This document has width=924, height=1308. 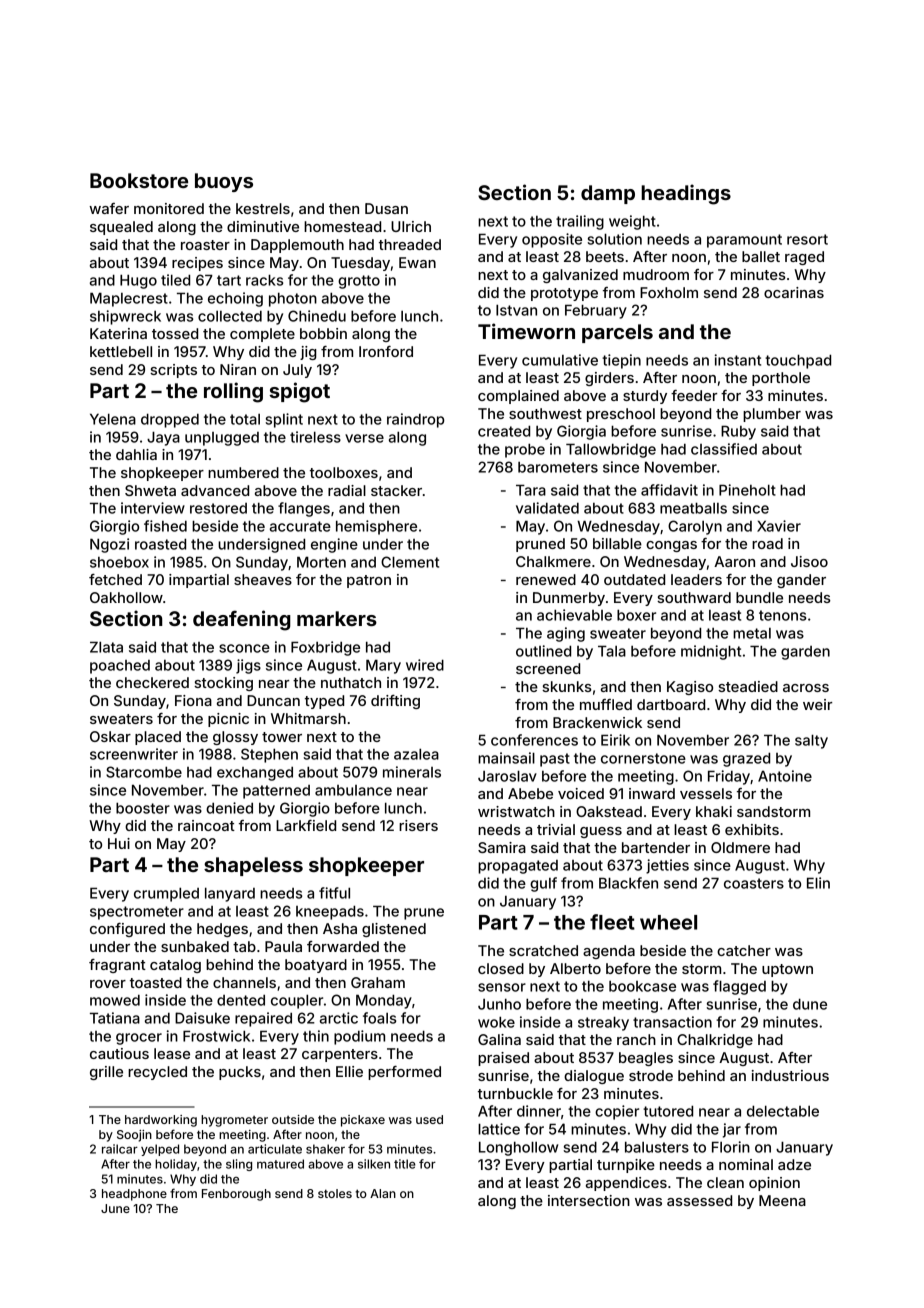 I want to click on ocarinas, so click(x=794, y=292).
